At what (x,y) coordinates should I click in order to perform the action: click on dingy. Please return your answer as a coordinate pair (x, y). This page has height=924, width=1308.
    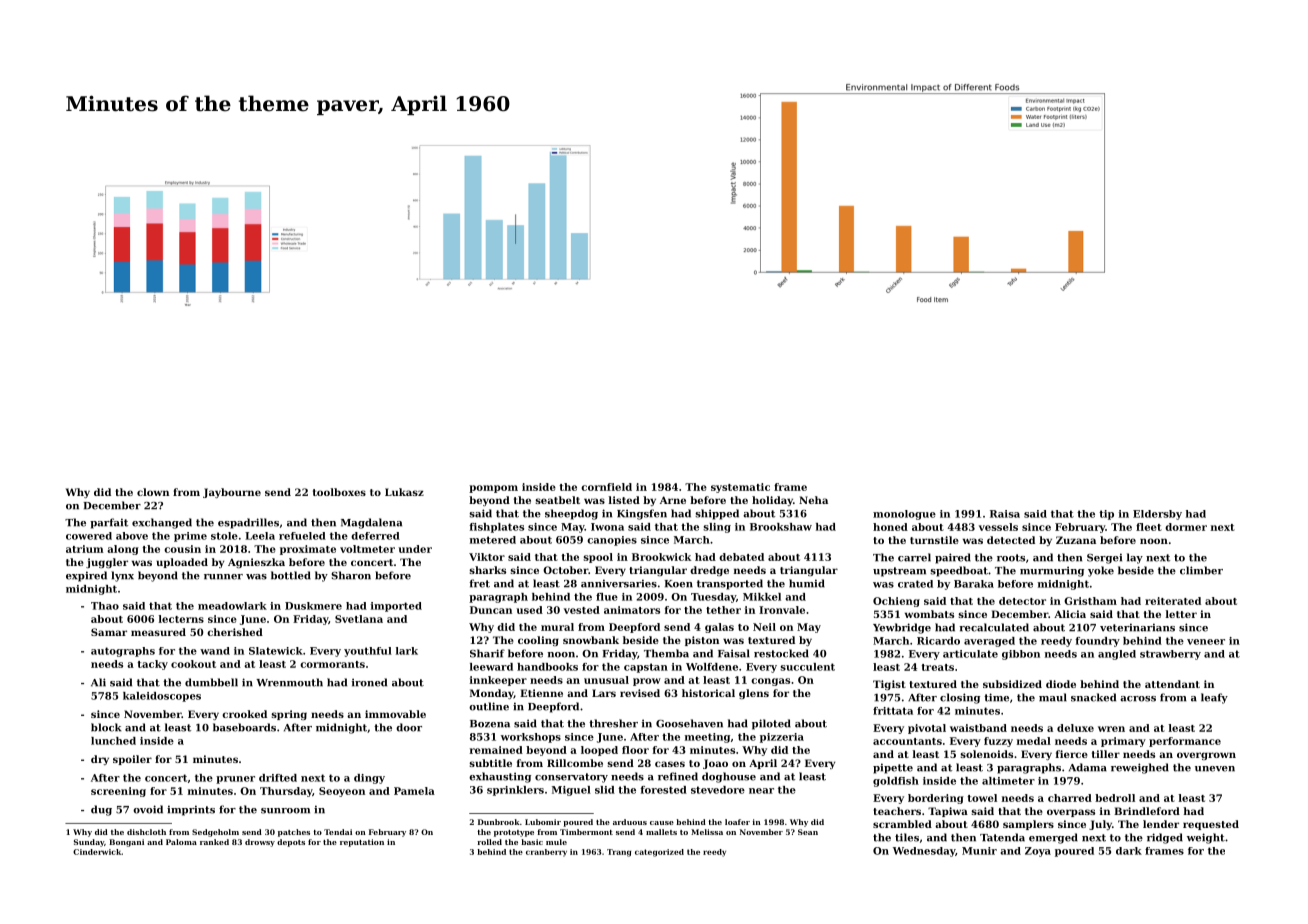
    Looking at the image, I should click on (369, 779).
